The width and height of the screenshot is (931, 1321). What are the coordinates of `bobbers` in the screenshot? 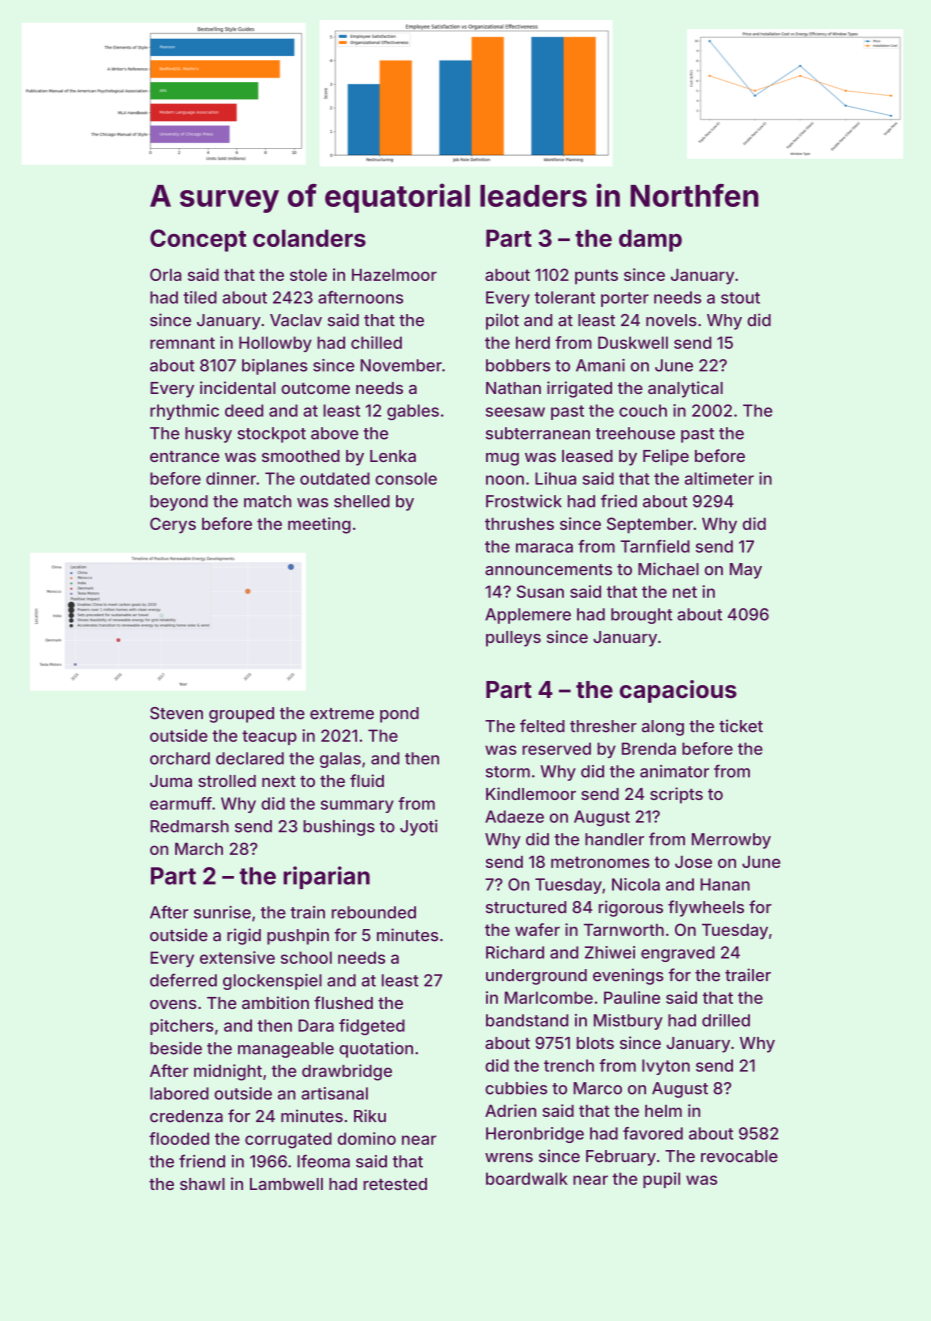 It's located at (518, 365).
